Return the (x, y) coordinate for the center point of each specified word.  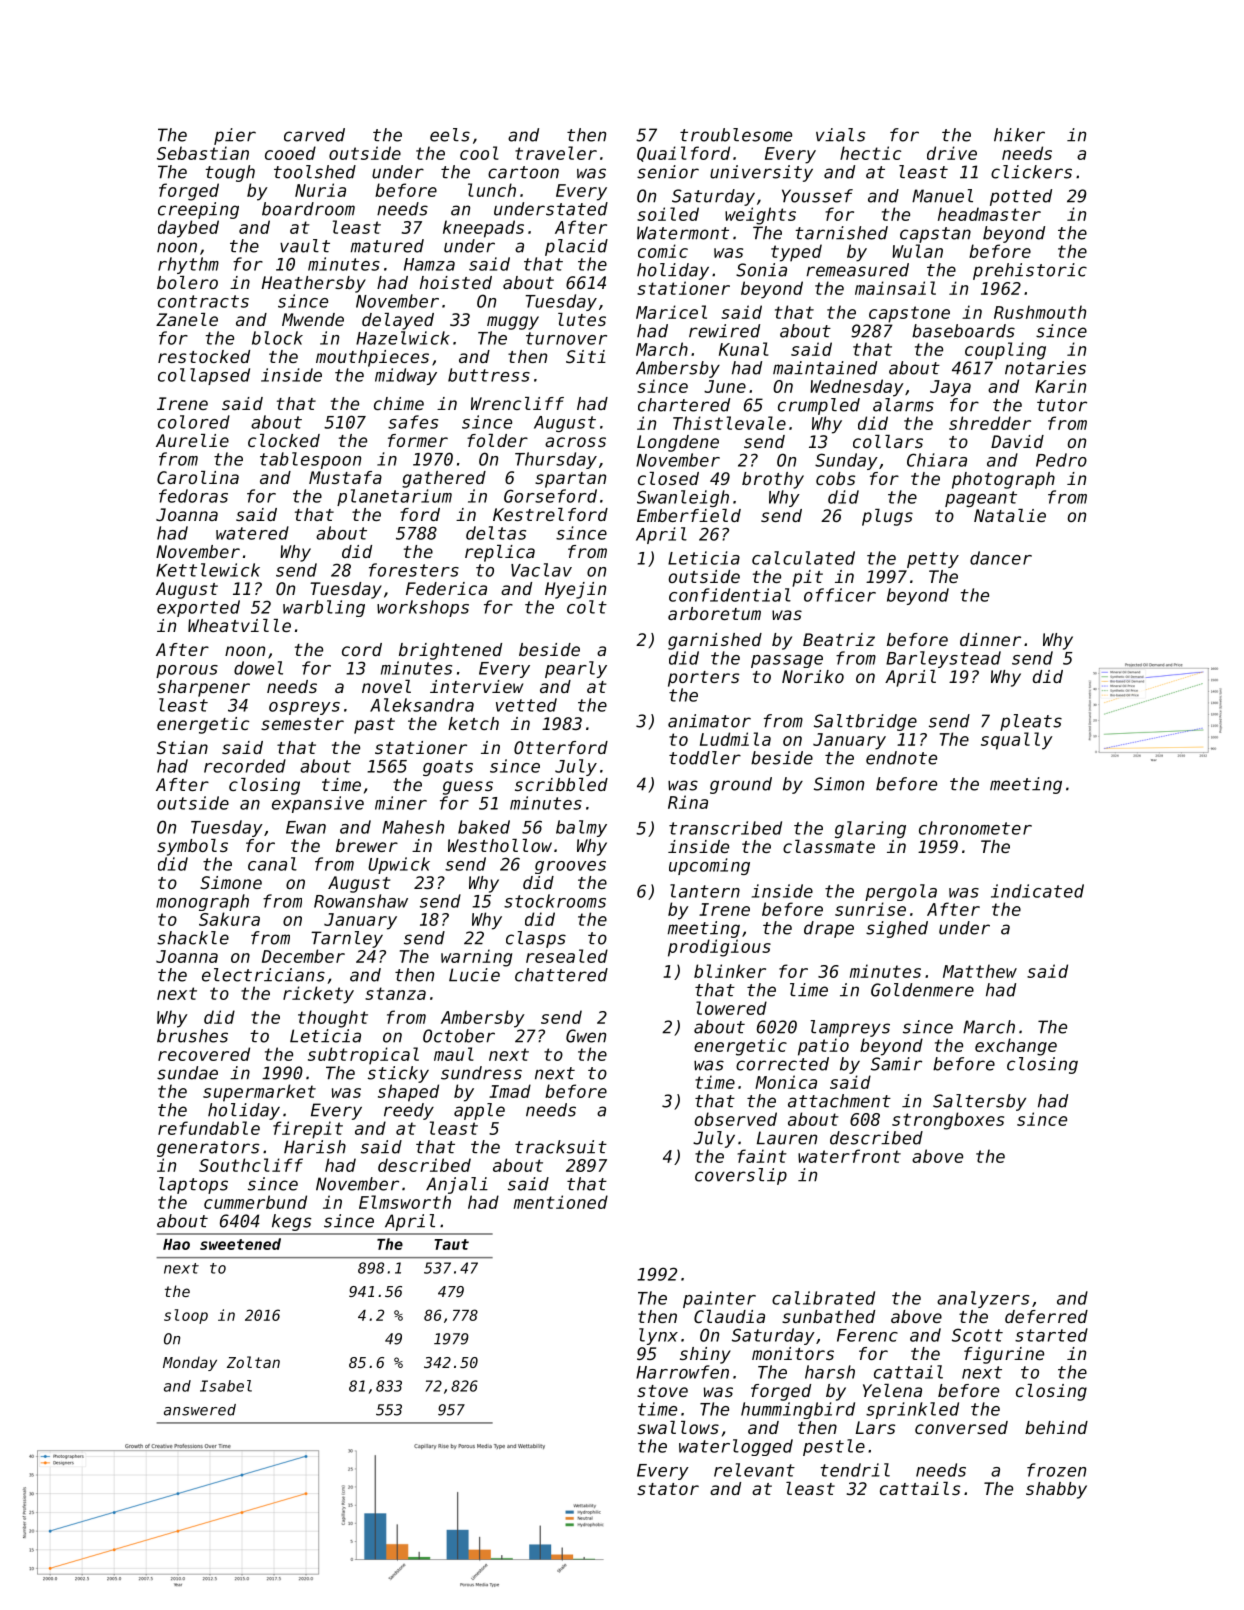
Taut (451, 1244)
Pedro (1061, 460)
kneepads (483, 229)
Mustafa (345, 477)
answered (200, 1410)
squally (1017, 741)
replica (500, 553)
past (374, 726)
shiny (705, 1355)
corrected (782, 1064)
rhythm (188, 265)
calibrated (823, 1298)
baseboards (963, 331)
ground (741, 785)
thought (333, 1019)
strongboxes (948, 1121)
